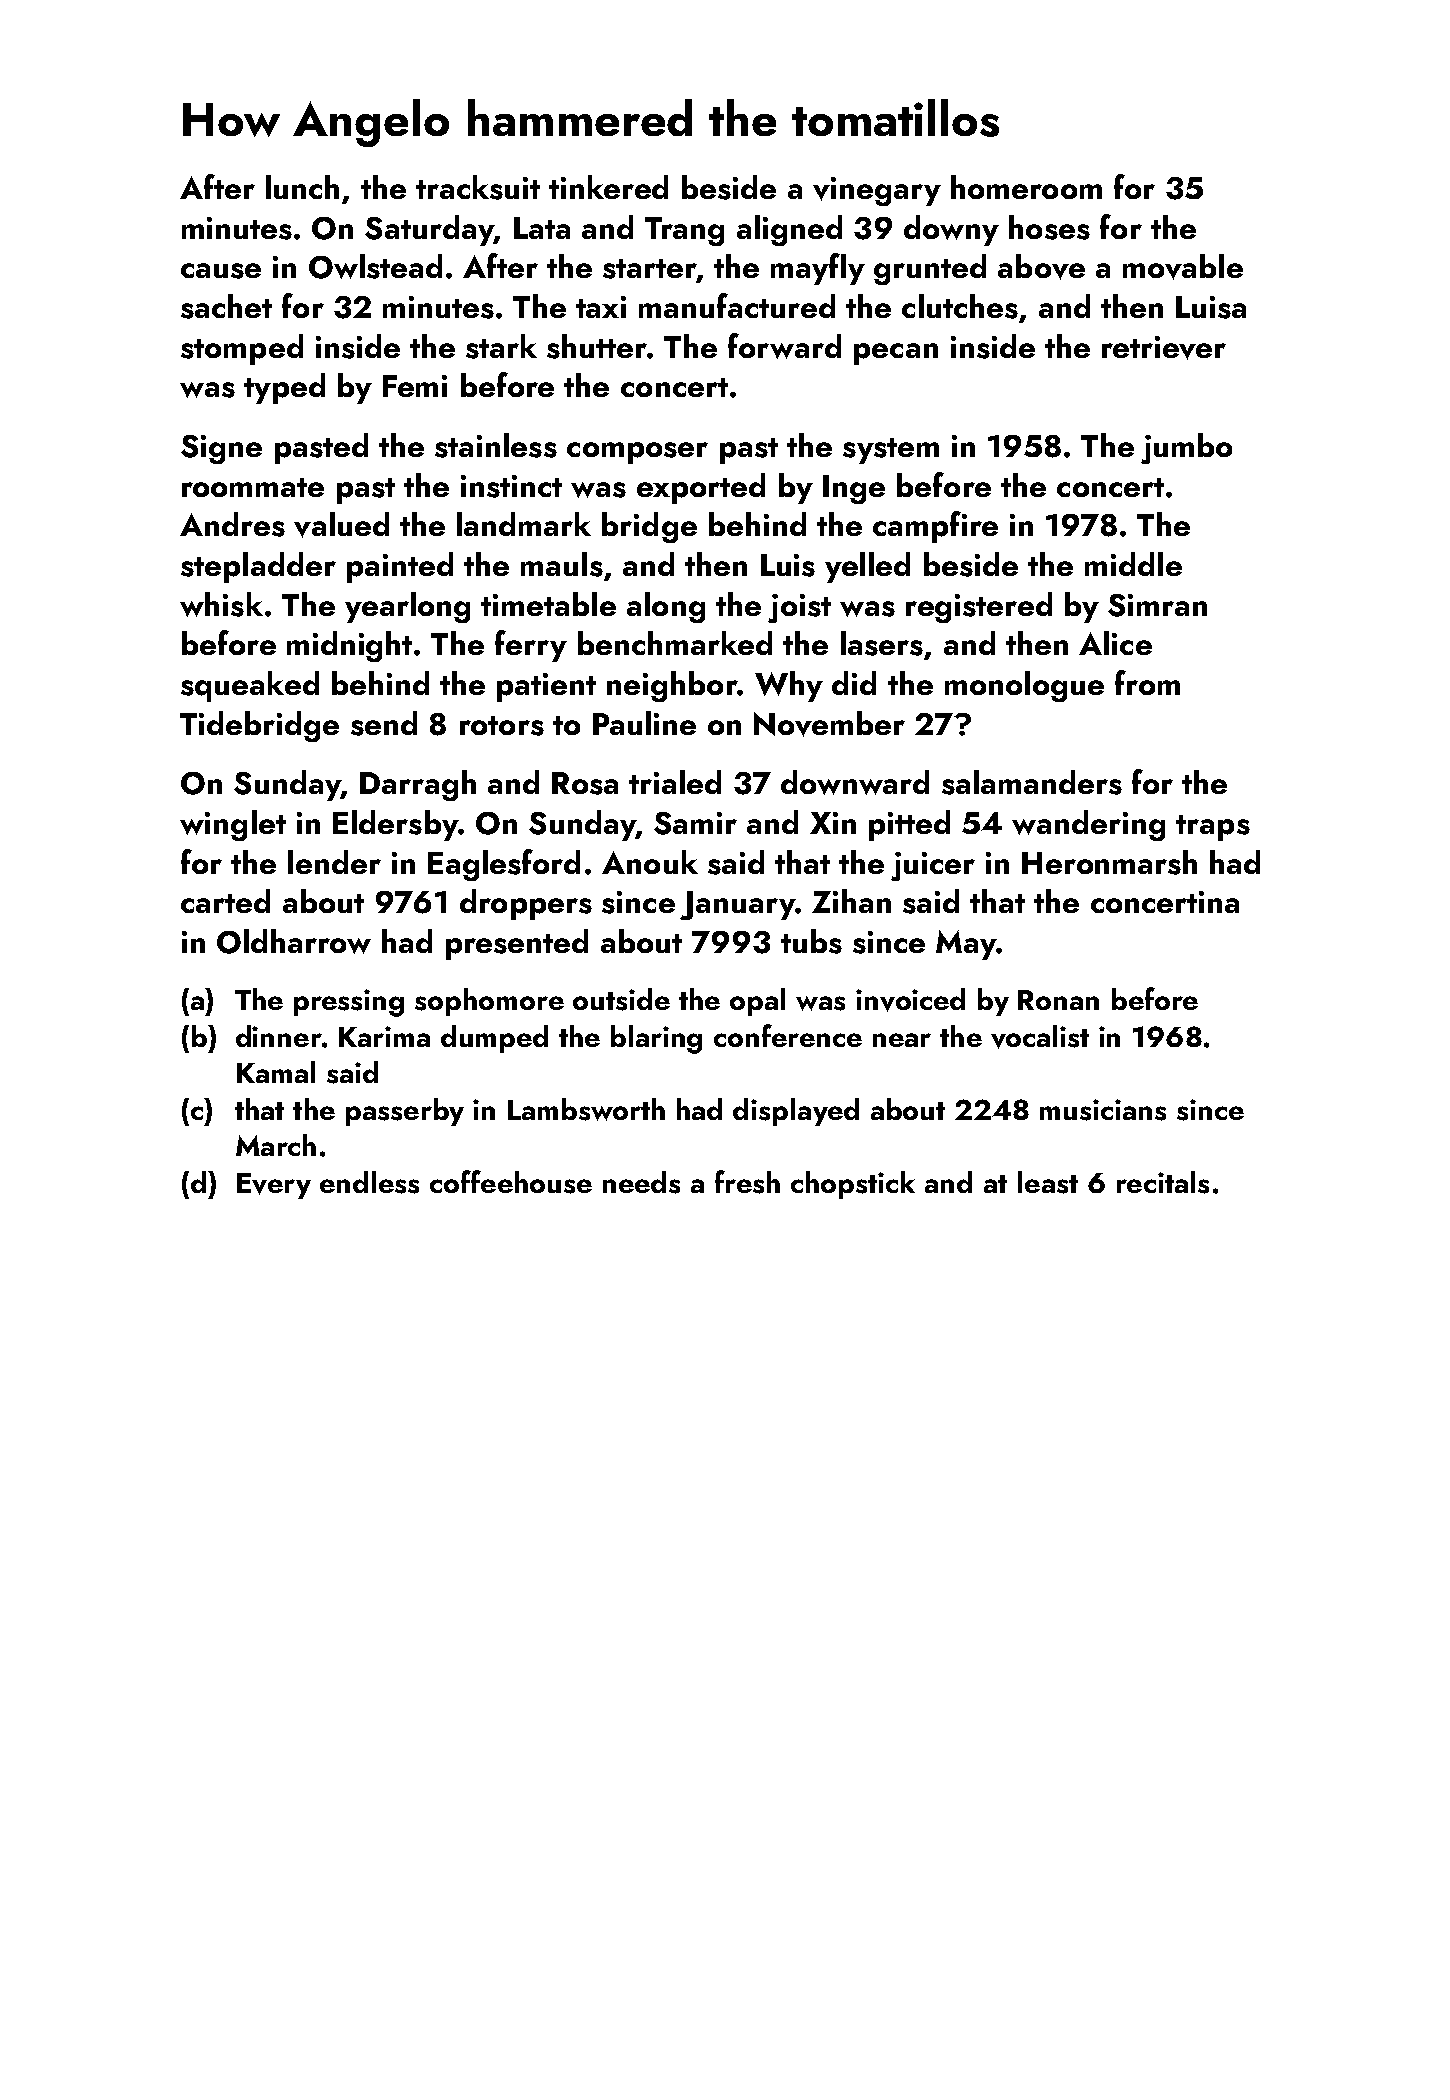  What do you see at coordinates (877, 191) in the image?
I see `vinegary` at bounding box center [877, 191].
